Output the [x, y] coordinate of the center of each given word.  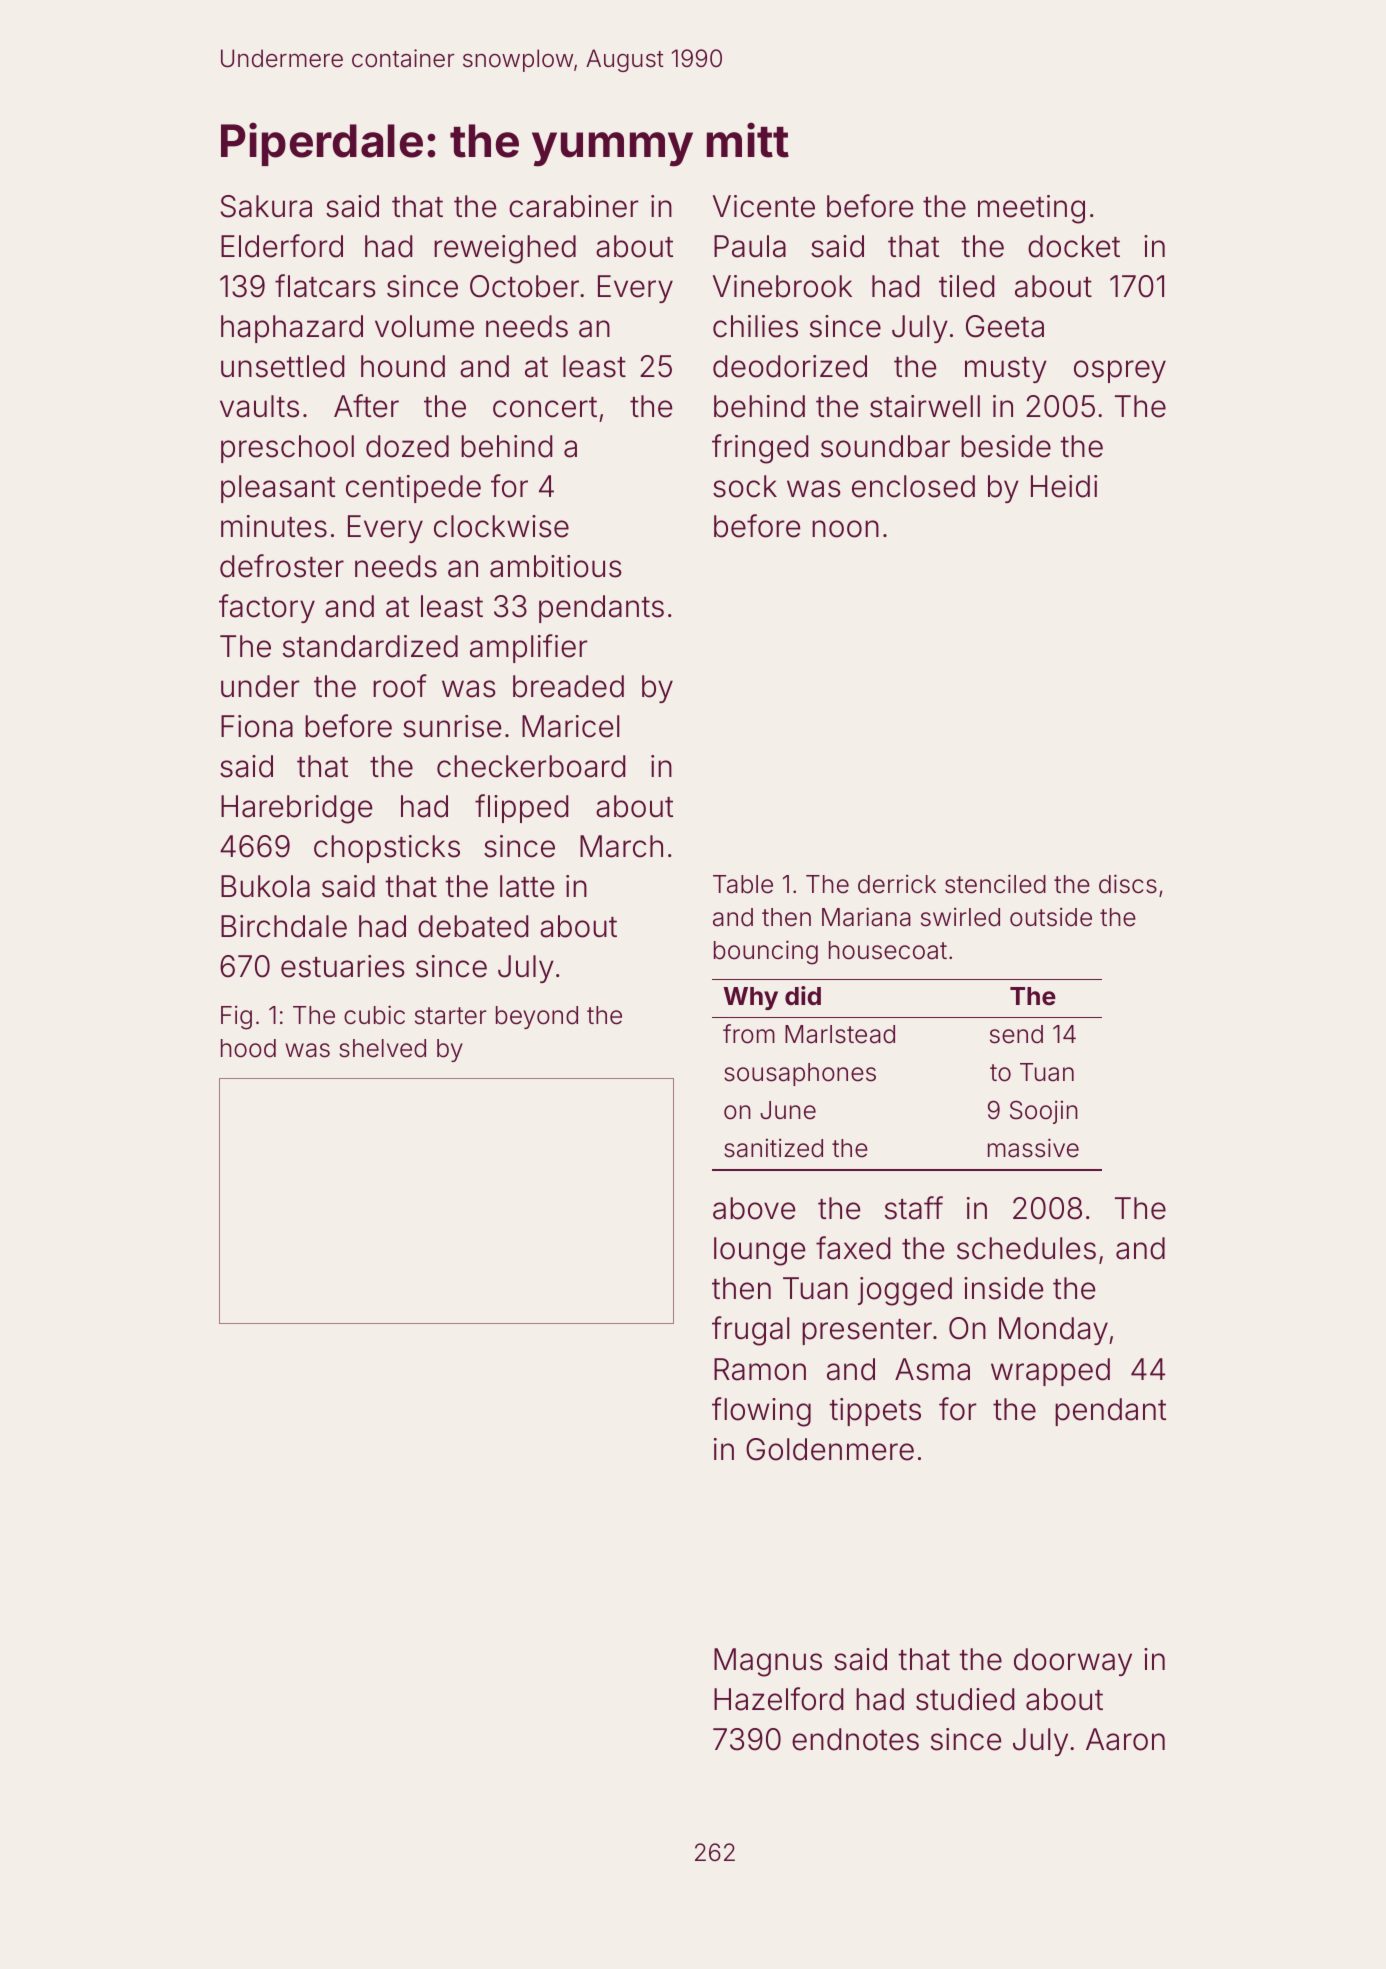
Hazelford [778, 1699]
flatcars [325, 286]
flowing [761, 1412]
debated [473, 926]
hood [248, 1048]
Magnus [768, 1662]
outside [1051, 917]
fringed [760, 449]
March [621, 846]
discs [1128, 884]
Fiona [257, 726]
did [803, 995]
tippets [875, 1412]
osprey [1120, 371]
